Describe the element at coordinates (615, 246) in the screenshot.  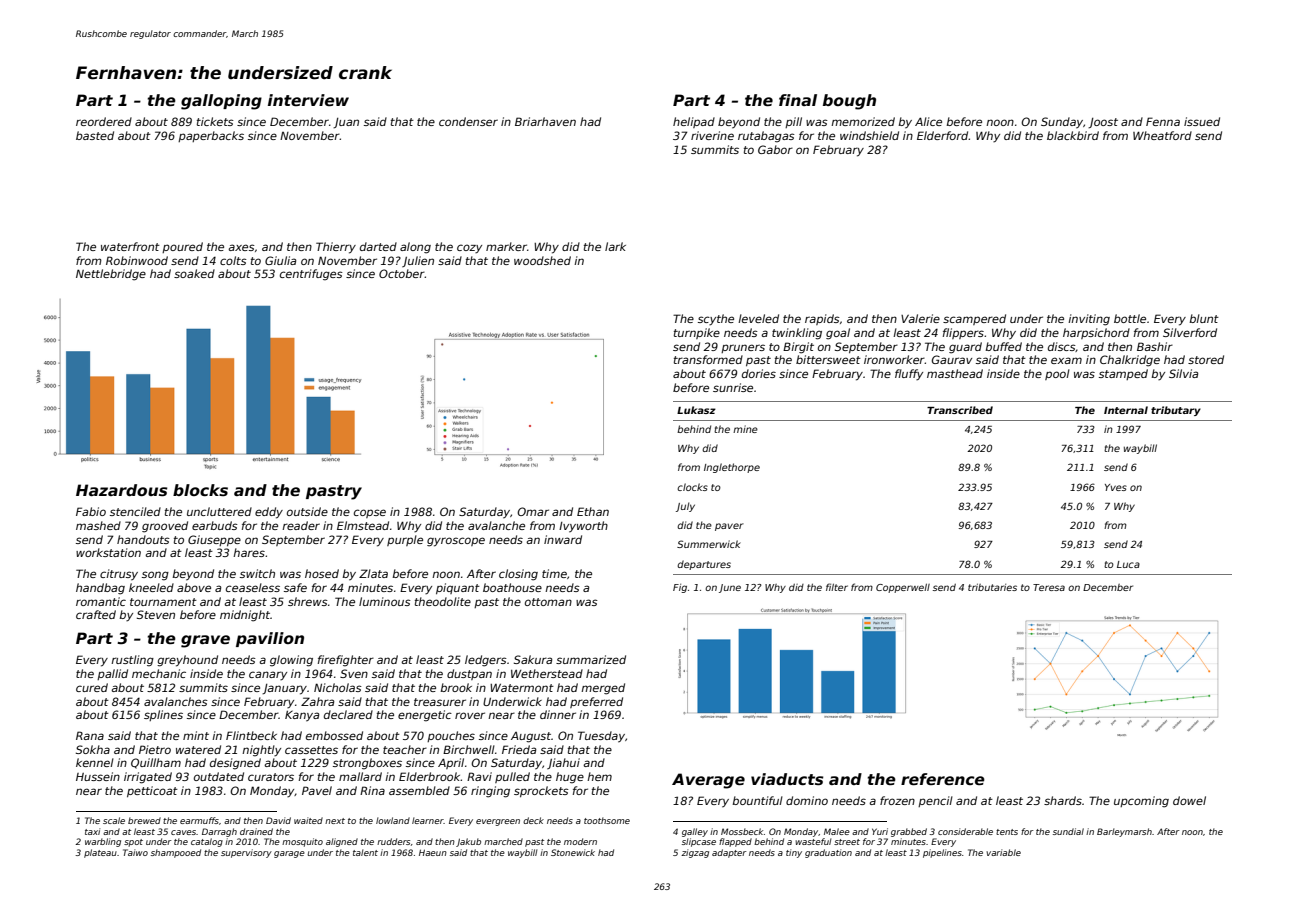
I see `lark` at that location.
